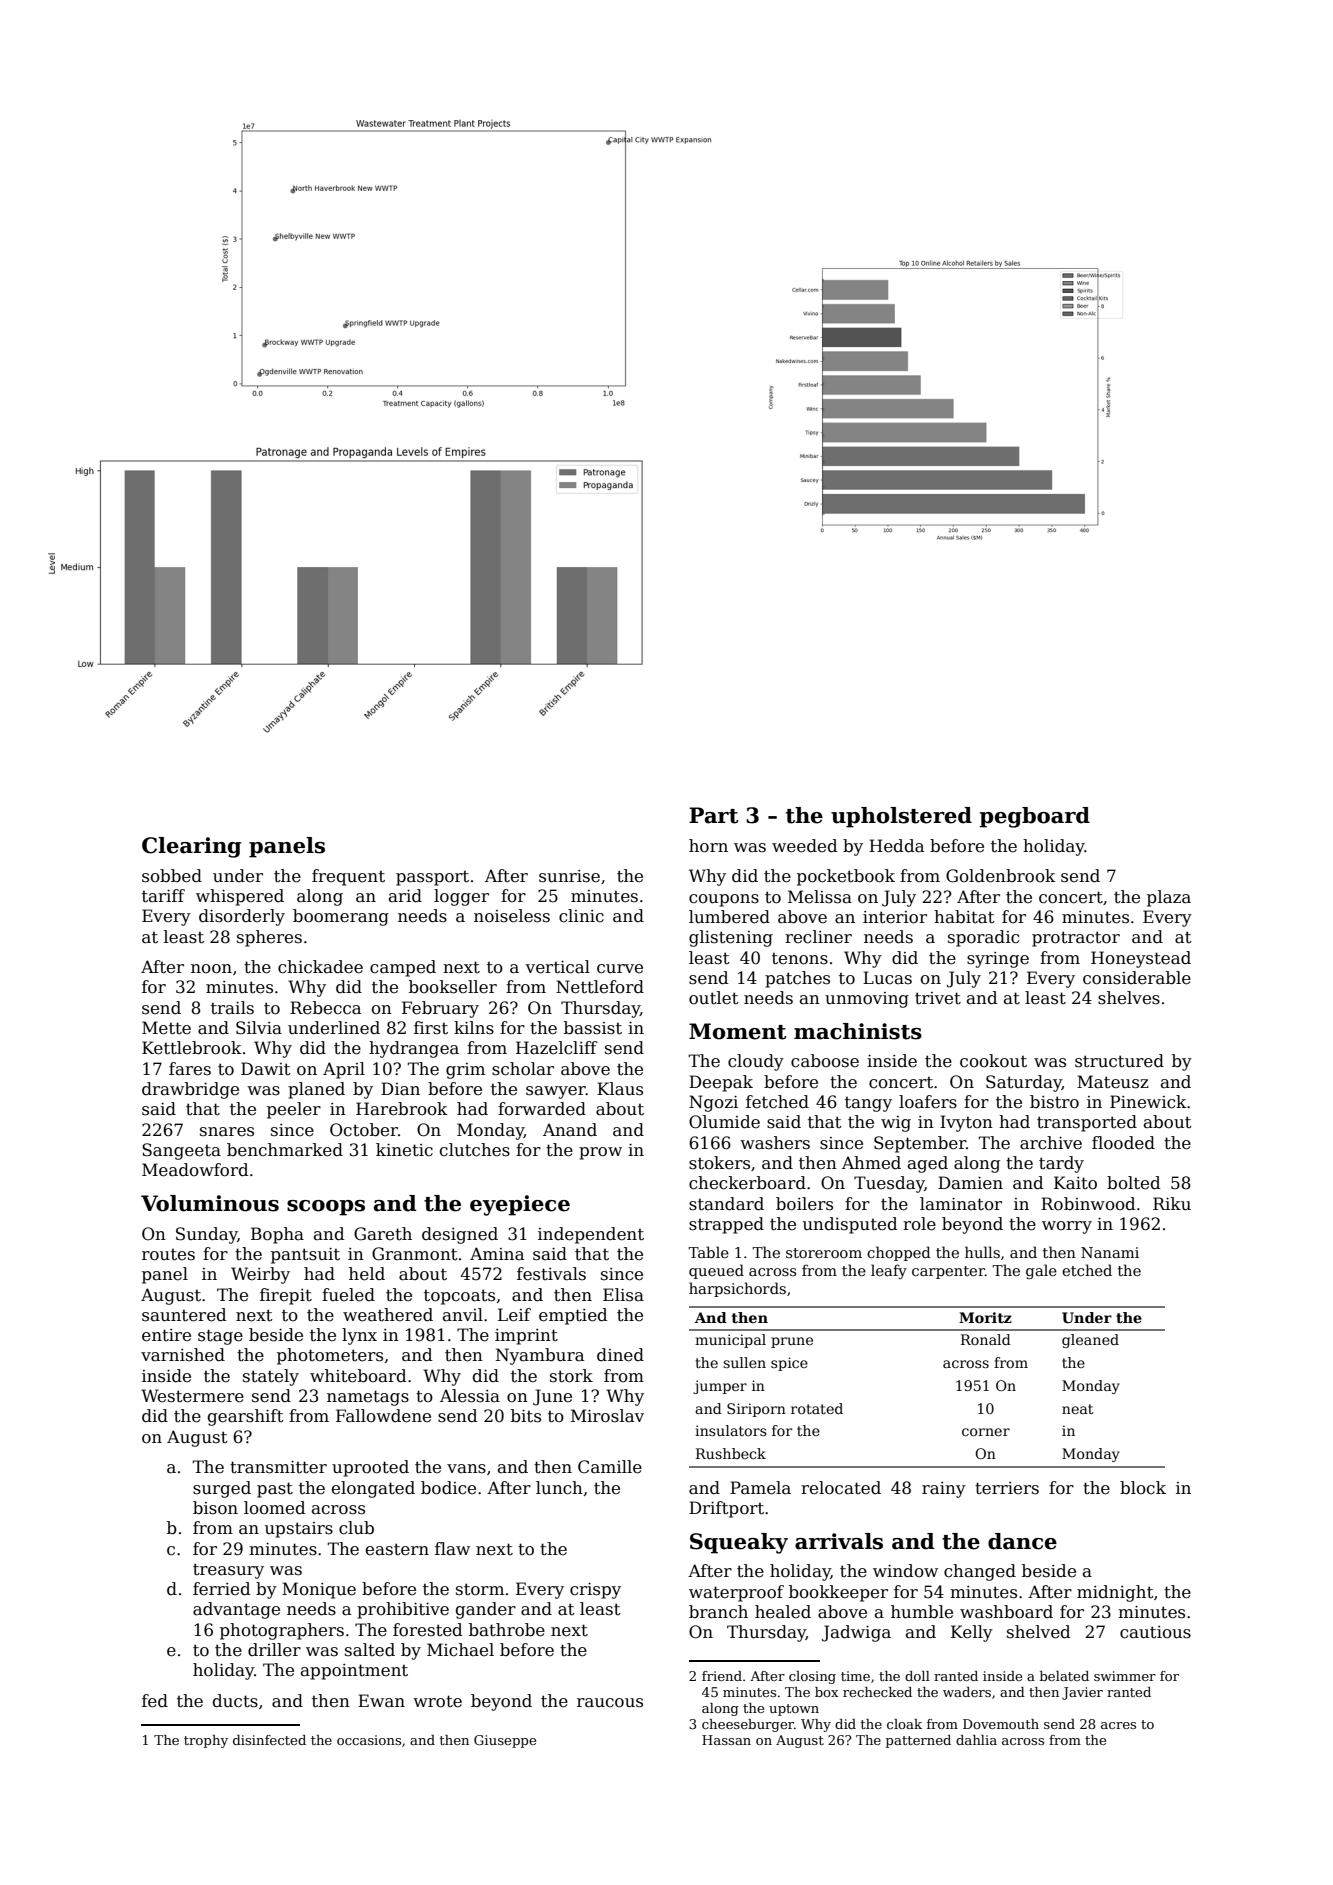 The width and height of the screenshot is (1333, 1885). I want to click on plaza, so click(1169, 898).
